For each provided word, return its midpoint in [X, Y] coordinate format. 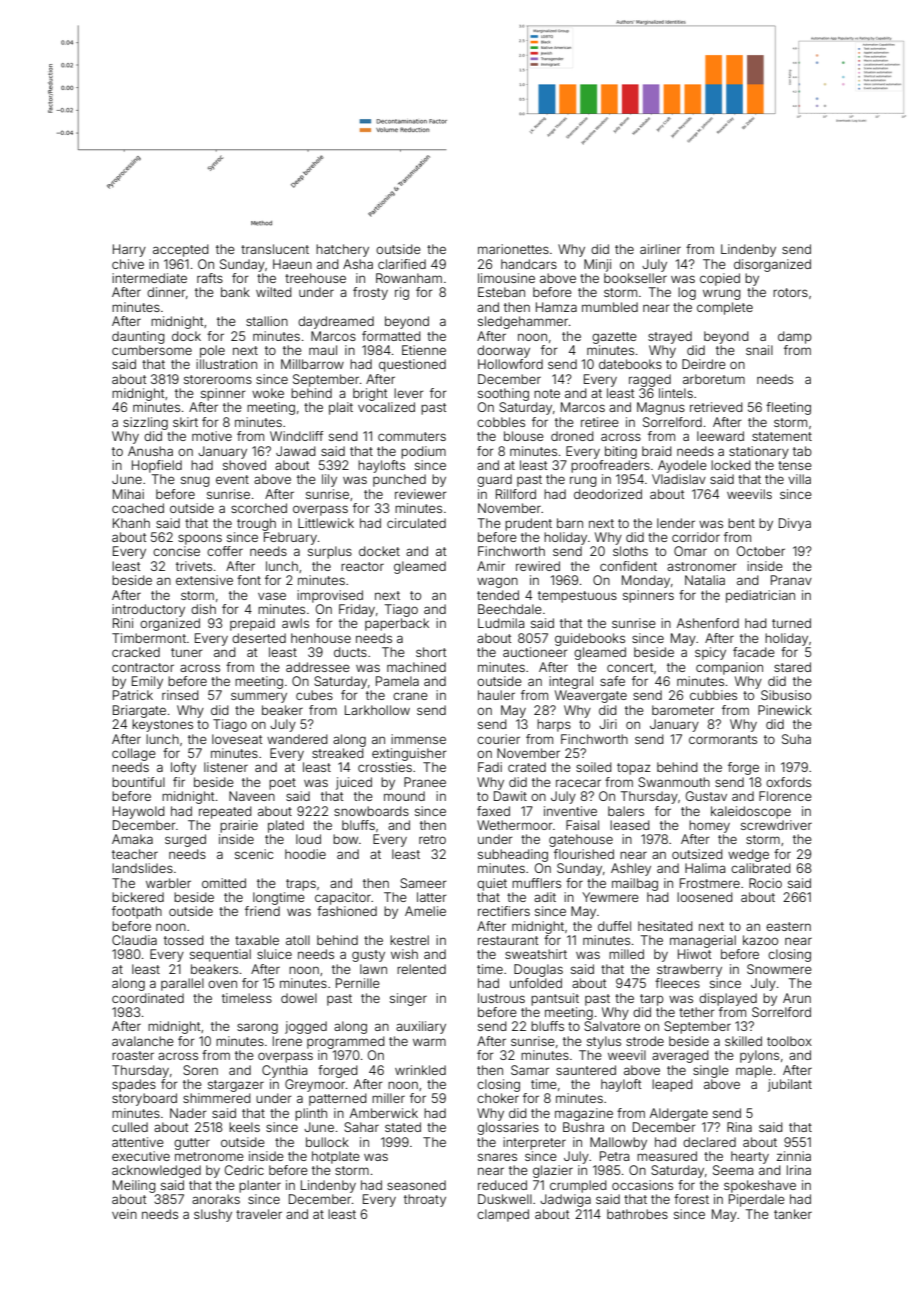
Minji [597, 265]
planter [260, 1186]
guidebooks [590, 639]
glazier [553, 1171]
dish [203, 609]
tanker [793, 1214]
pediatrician [760, 596]
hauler [496, 695]
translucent [275, 249]
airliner [660, 249]
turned [791, 623]
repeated [225, 812]
